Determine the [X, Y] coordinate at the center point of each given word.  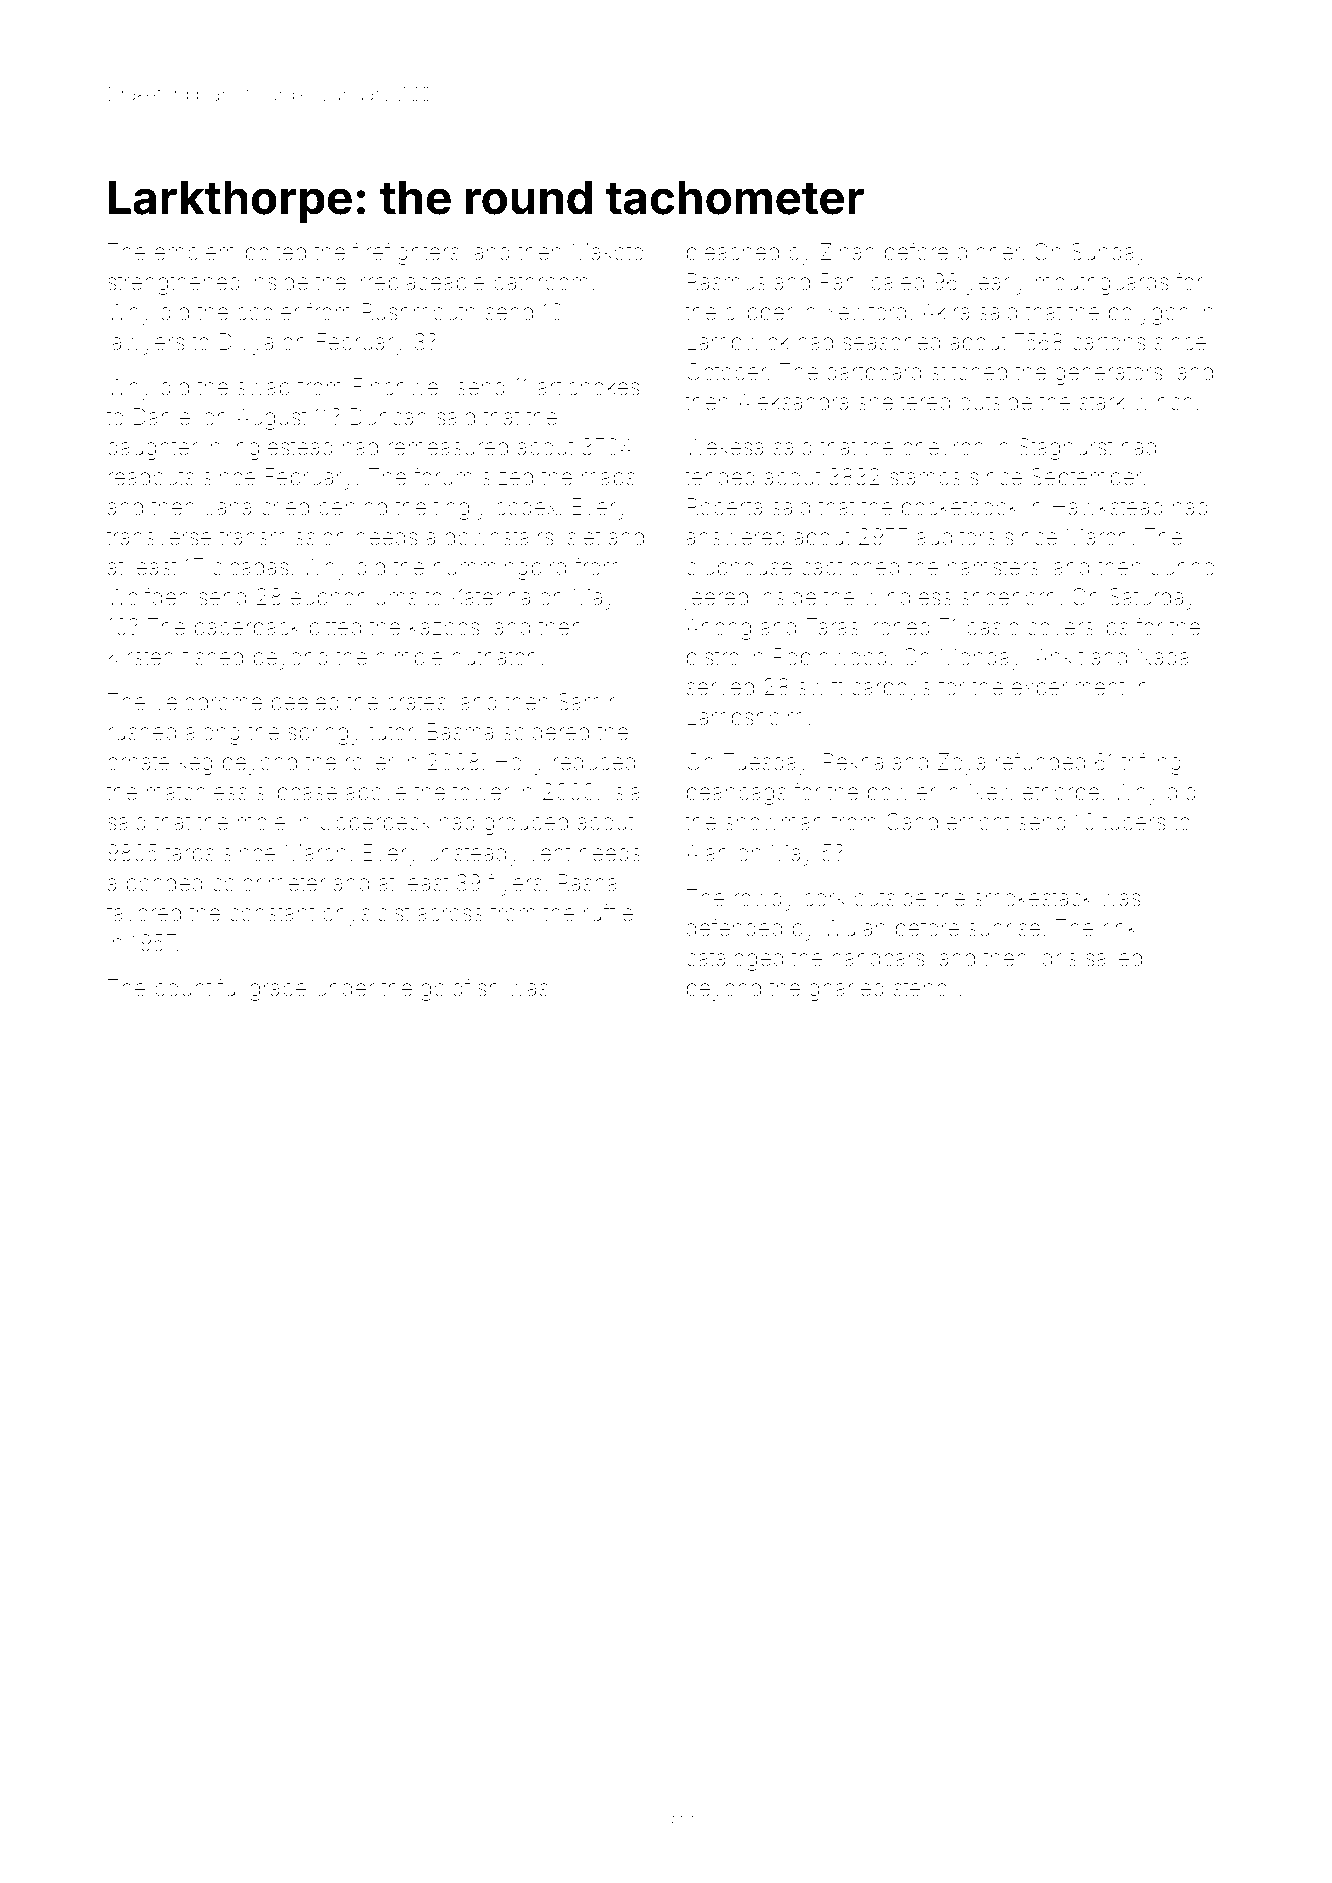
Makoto [608, 252]
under [345, 988]
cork [825, 897]
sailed [1114, 958]
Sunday [1109, 254]
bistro [713, 656]
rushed [142, 732]
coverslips [1077, 628]
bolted [276, 252]
